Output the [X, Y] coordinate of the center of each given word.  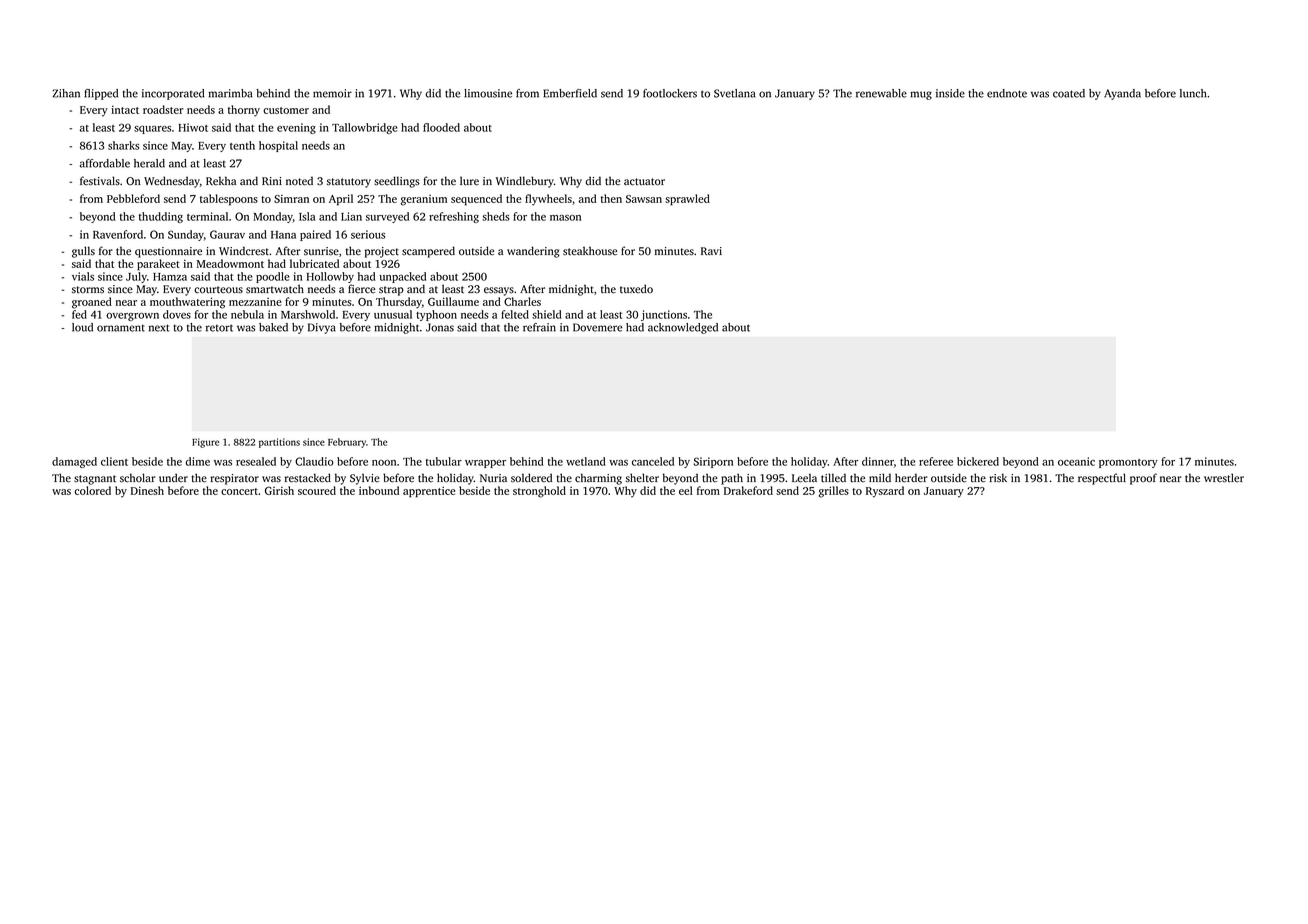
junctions [664, 315]
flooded [441, 127]
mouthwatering [187, 303]
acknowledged [683, 328]
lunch [1193, 93]
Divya [322, 328]
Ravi [711, 251]
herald [149, 163]
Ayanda [1122, 94]
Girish [279, 490]
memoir [332, 93]
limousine [488, 93]
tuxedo [636, 288]
